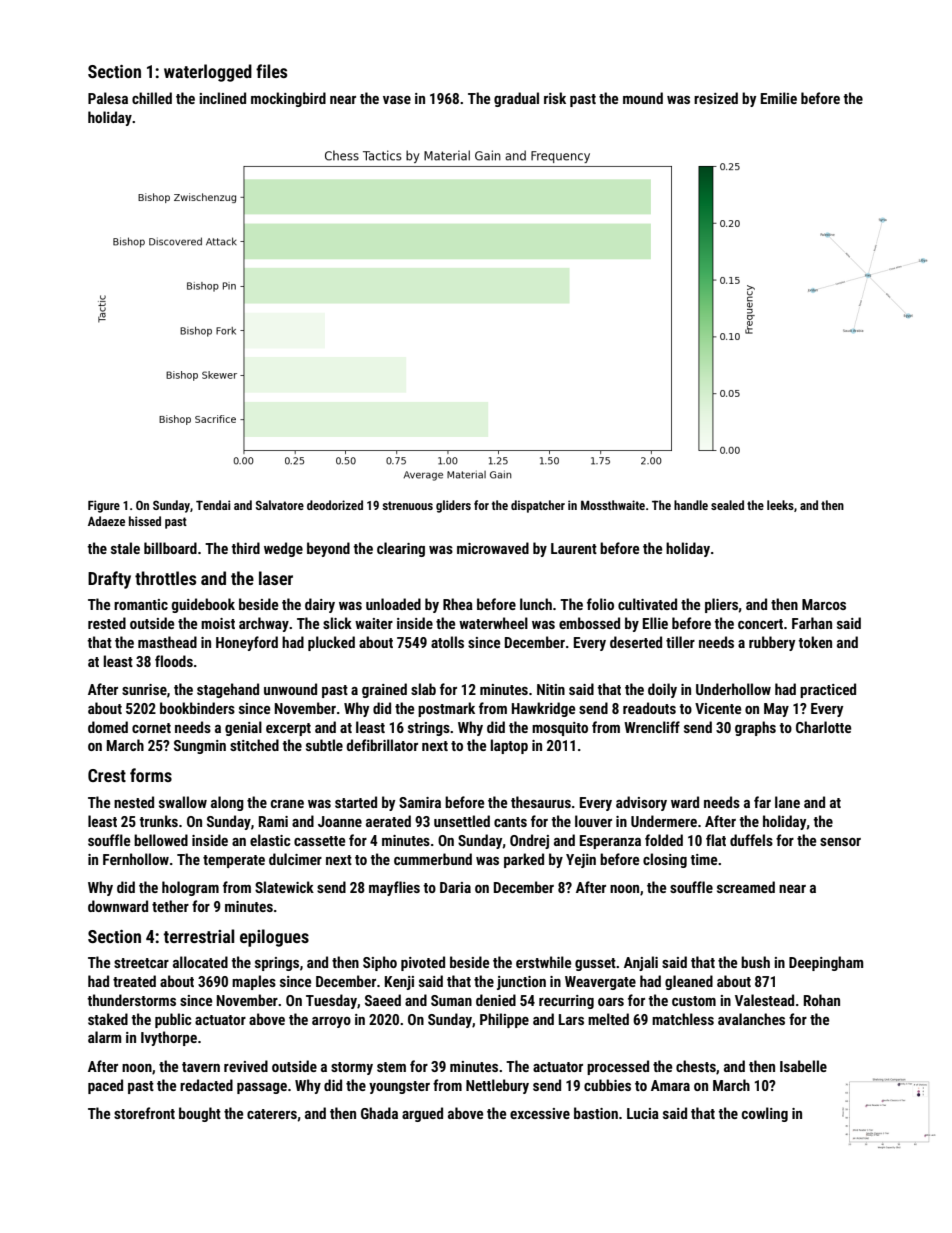 The height and width of the screenshot is (1233, 952). What do you see at coordinates (779, 98) in the screenshot?
I see `Emilie` at bounding box center [779, 98].
